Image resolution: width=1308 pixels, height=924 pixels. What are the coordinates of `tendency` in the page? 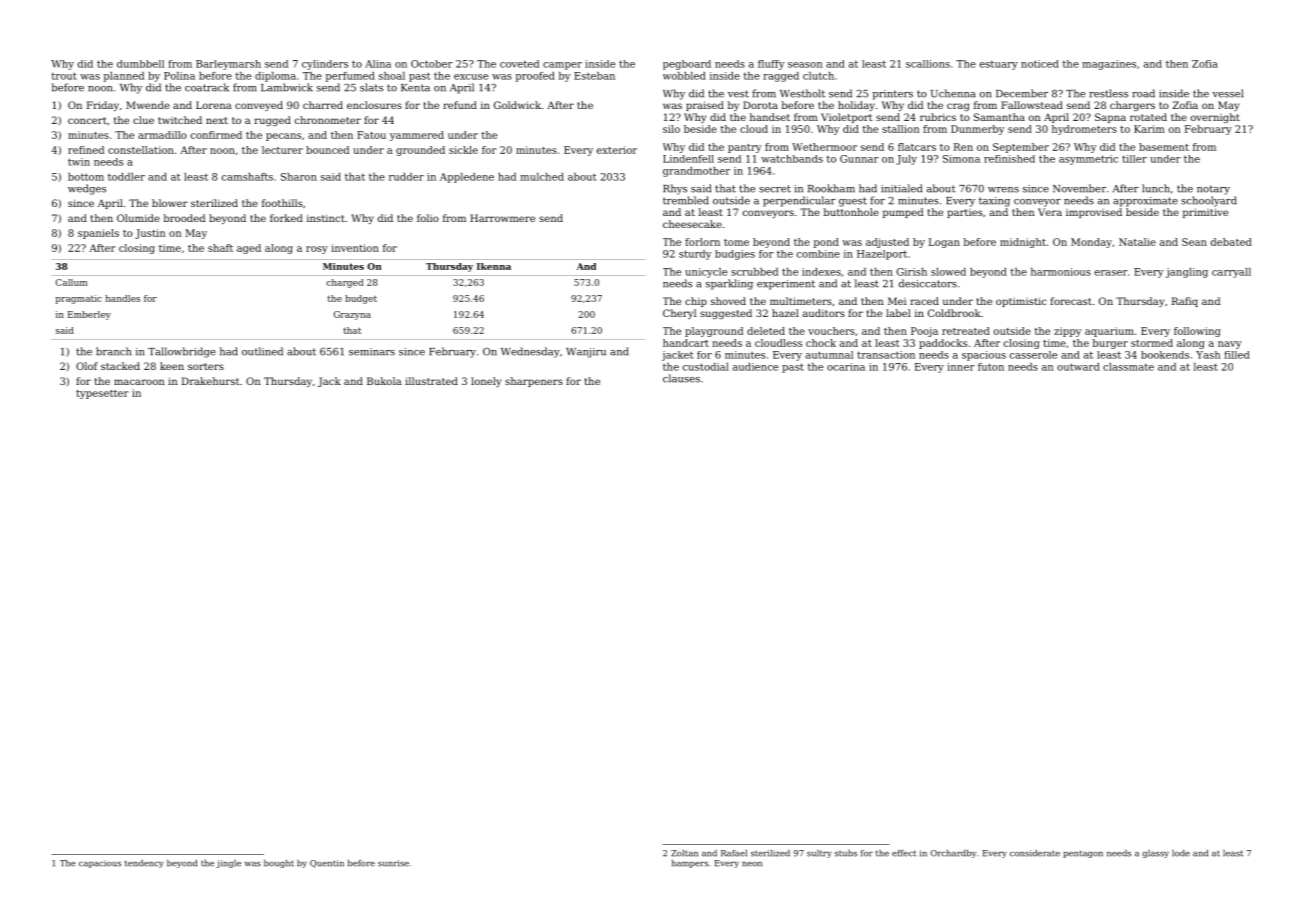 It's located at (144, 864).
